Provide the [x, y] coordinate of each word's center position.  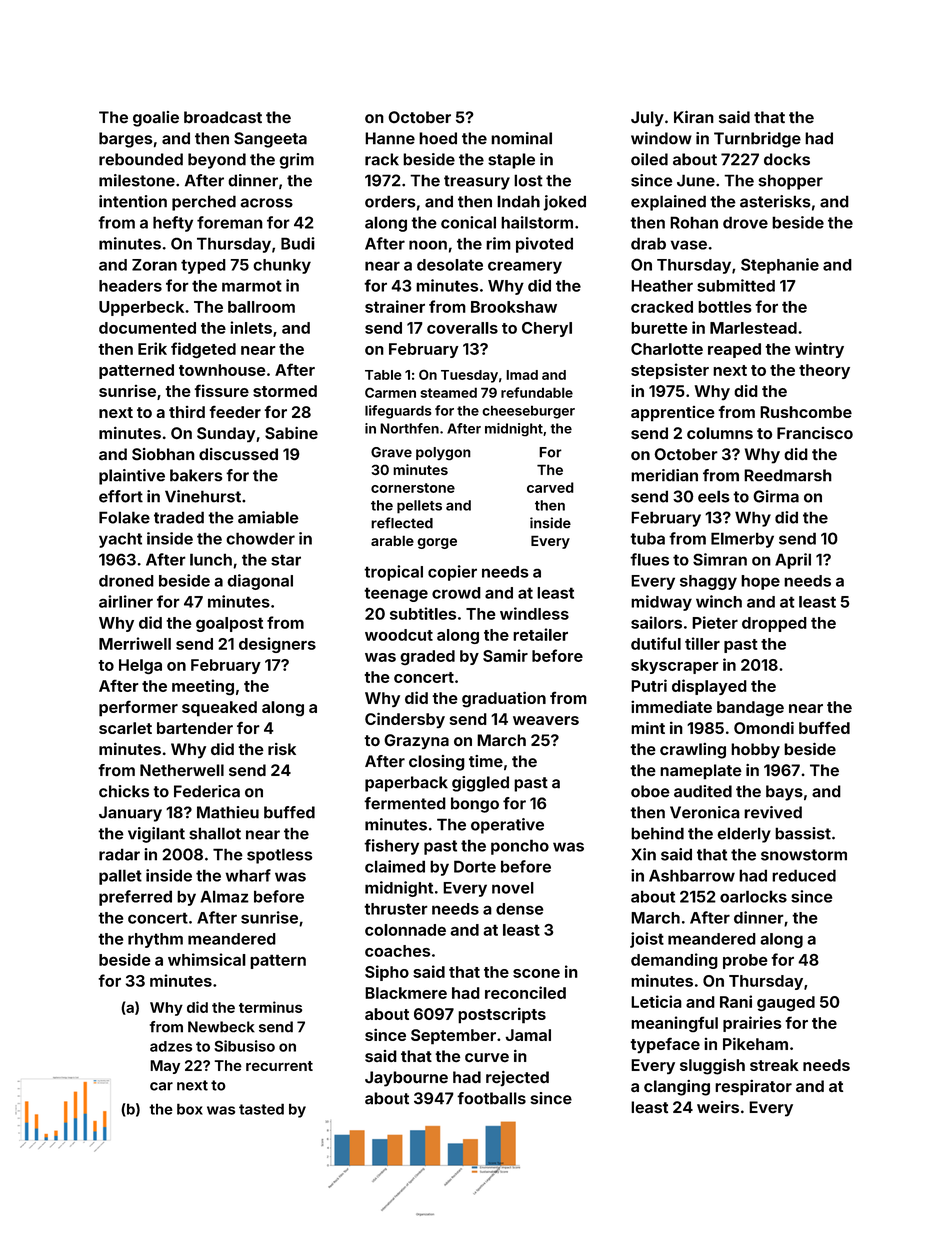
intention [133, 201]
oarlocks [753, 896]
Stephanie [780, 266]
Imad [522, 375]
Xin [643, 854]
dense [520, 909]
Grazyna [416, 741]
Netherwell [182, 770]
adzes [171, 1046]
